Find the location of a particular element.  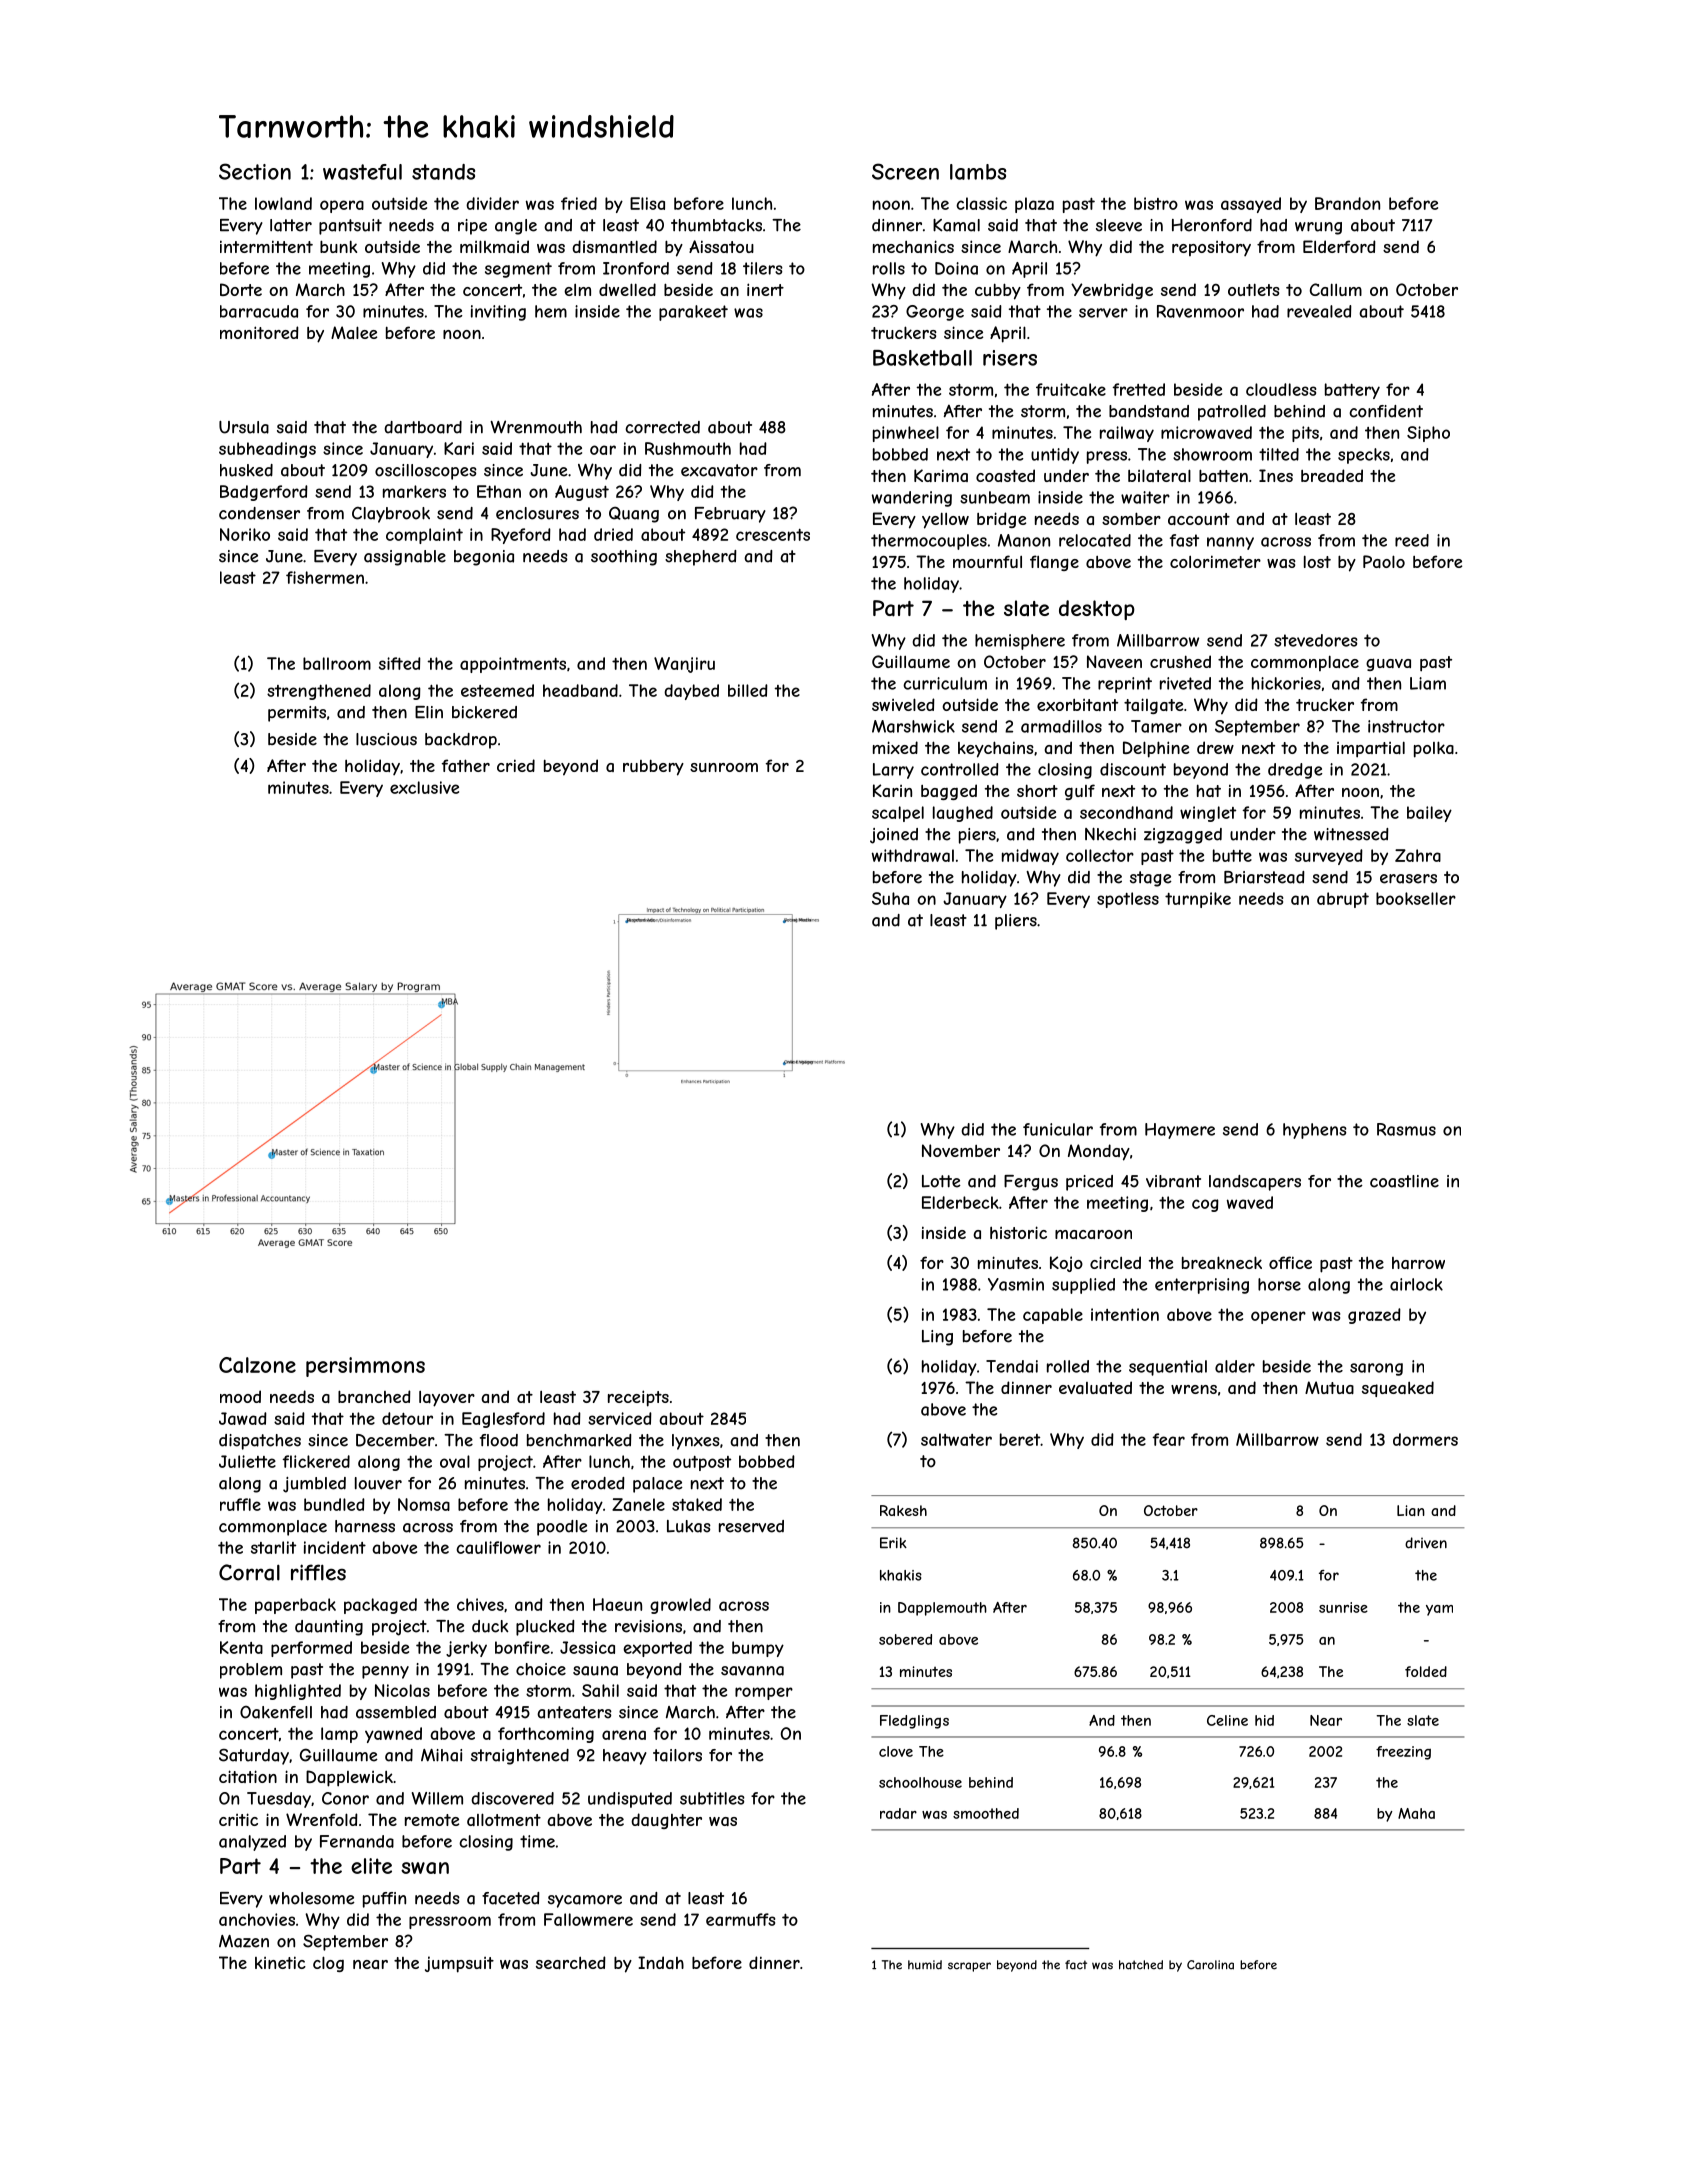

mournful is located at coordinates (987, 561).
